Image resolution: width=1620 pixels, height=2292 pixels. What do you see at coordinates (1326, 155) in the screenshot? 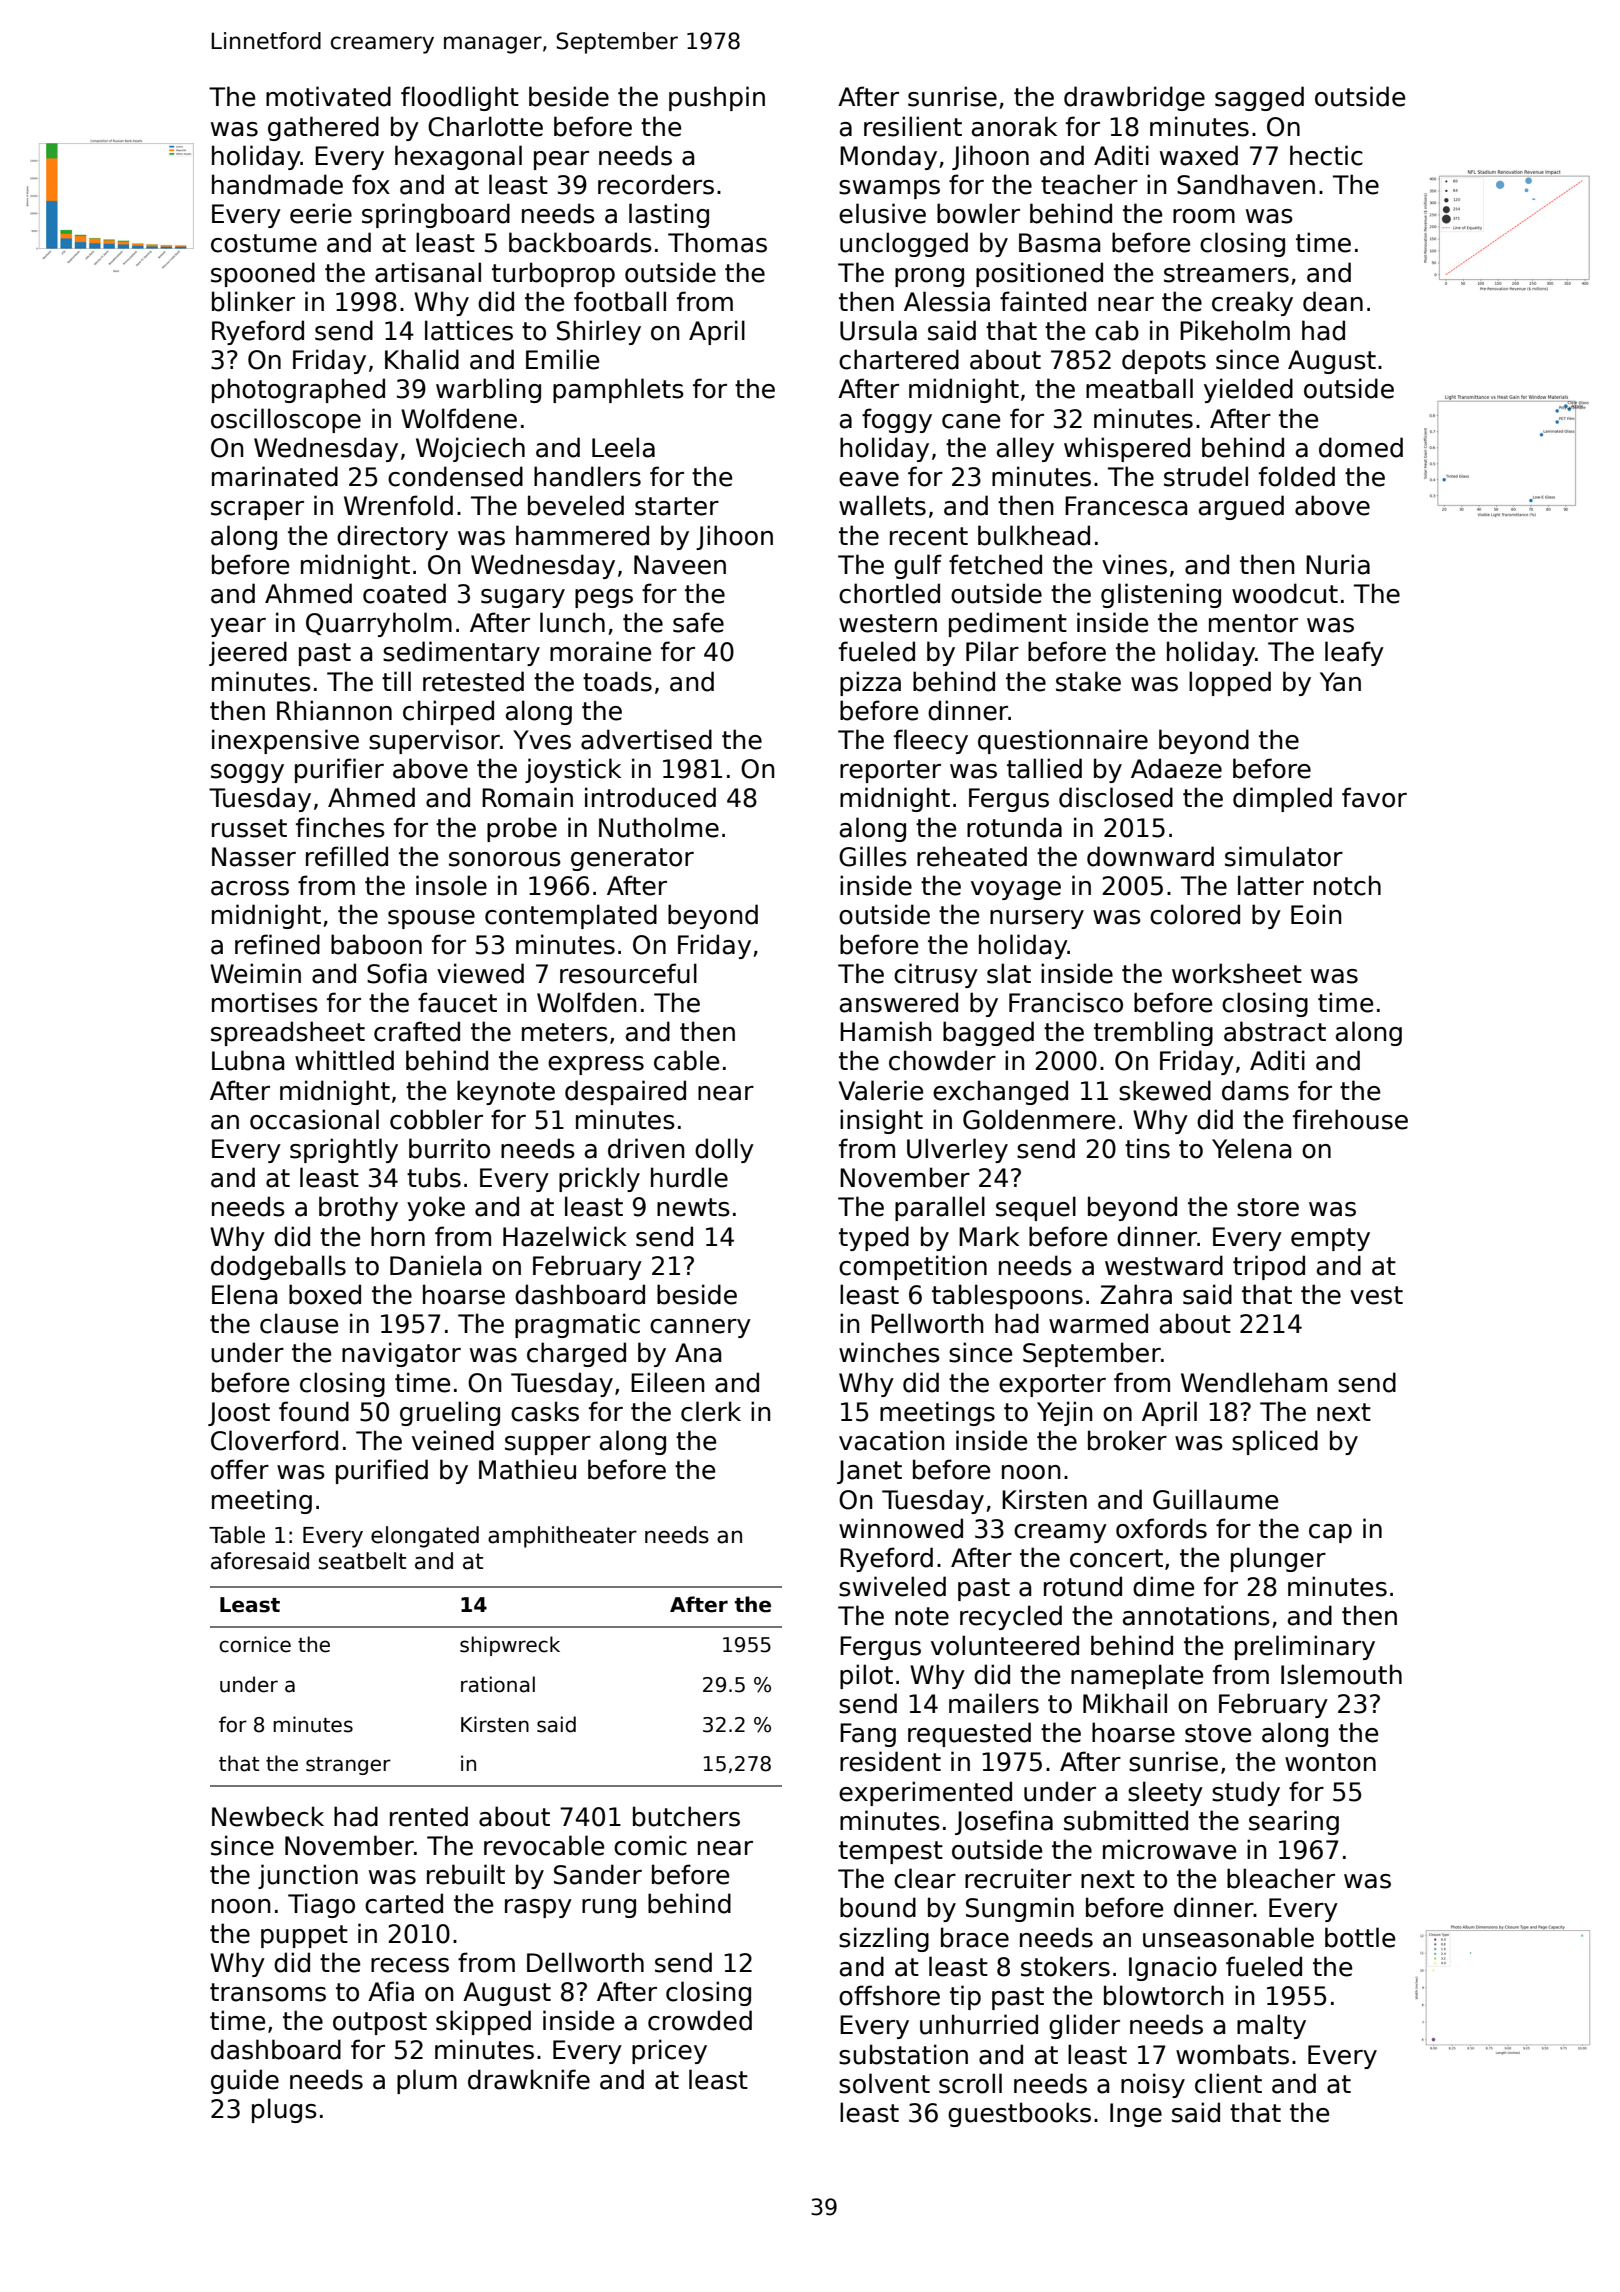
I see `hectic` at bounding box center [1326, 155].
